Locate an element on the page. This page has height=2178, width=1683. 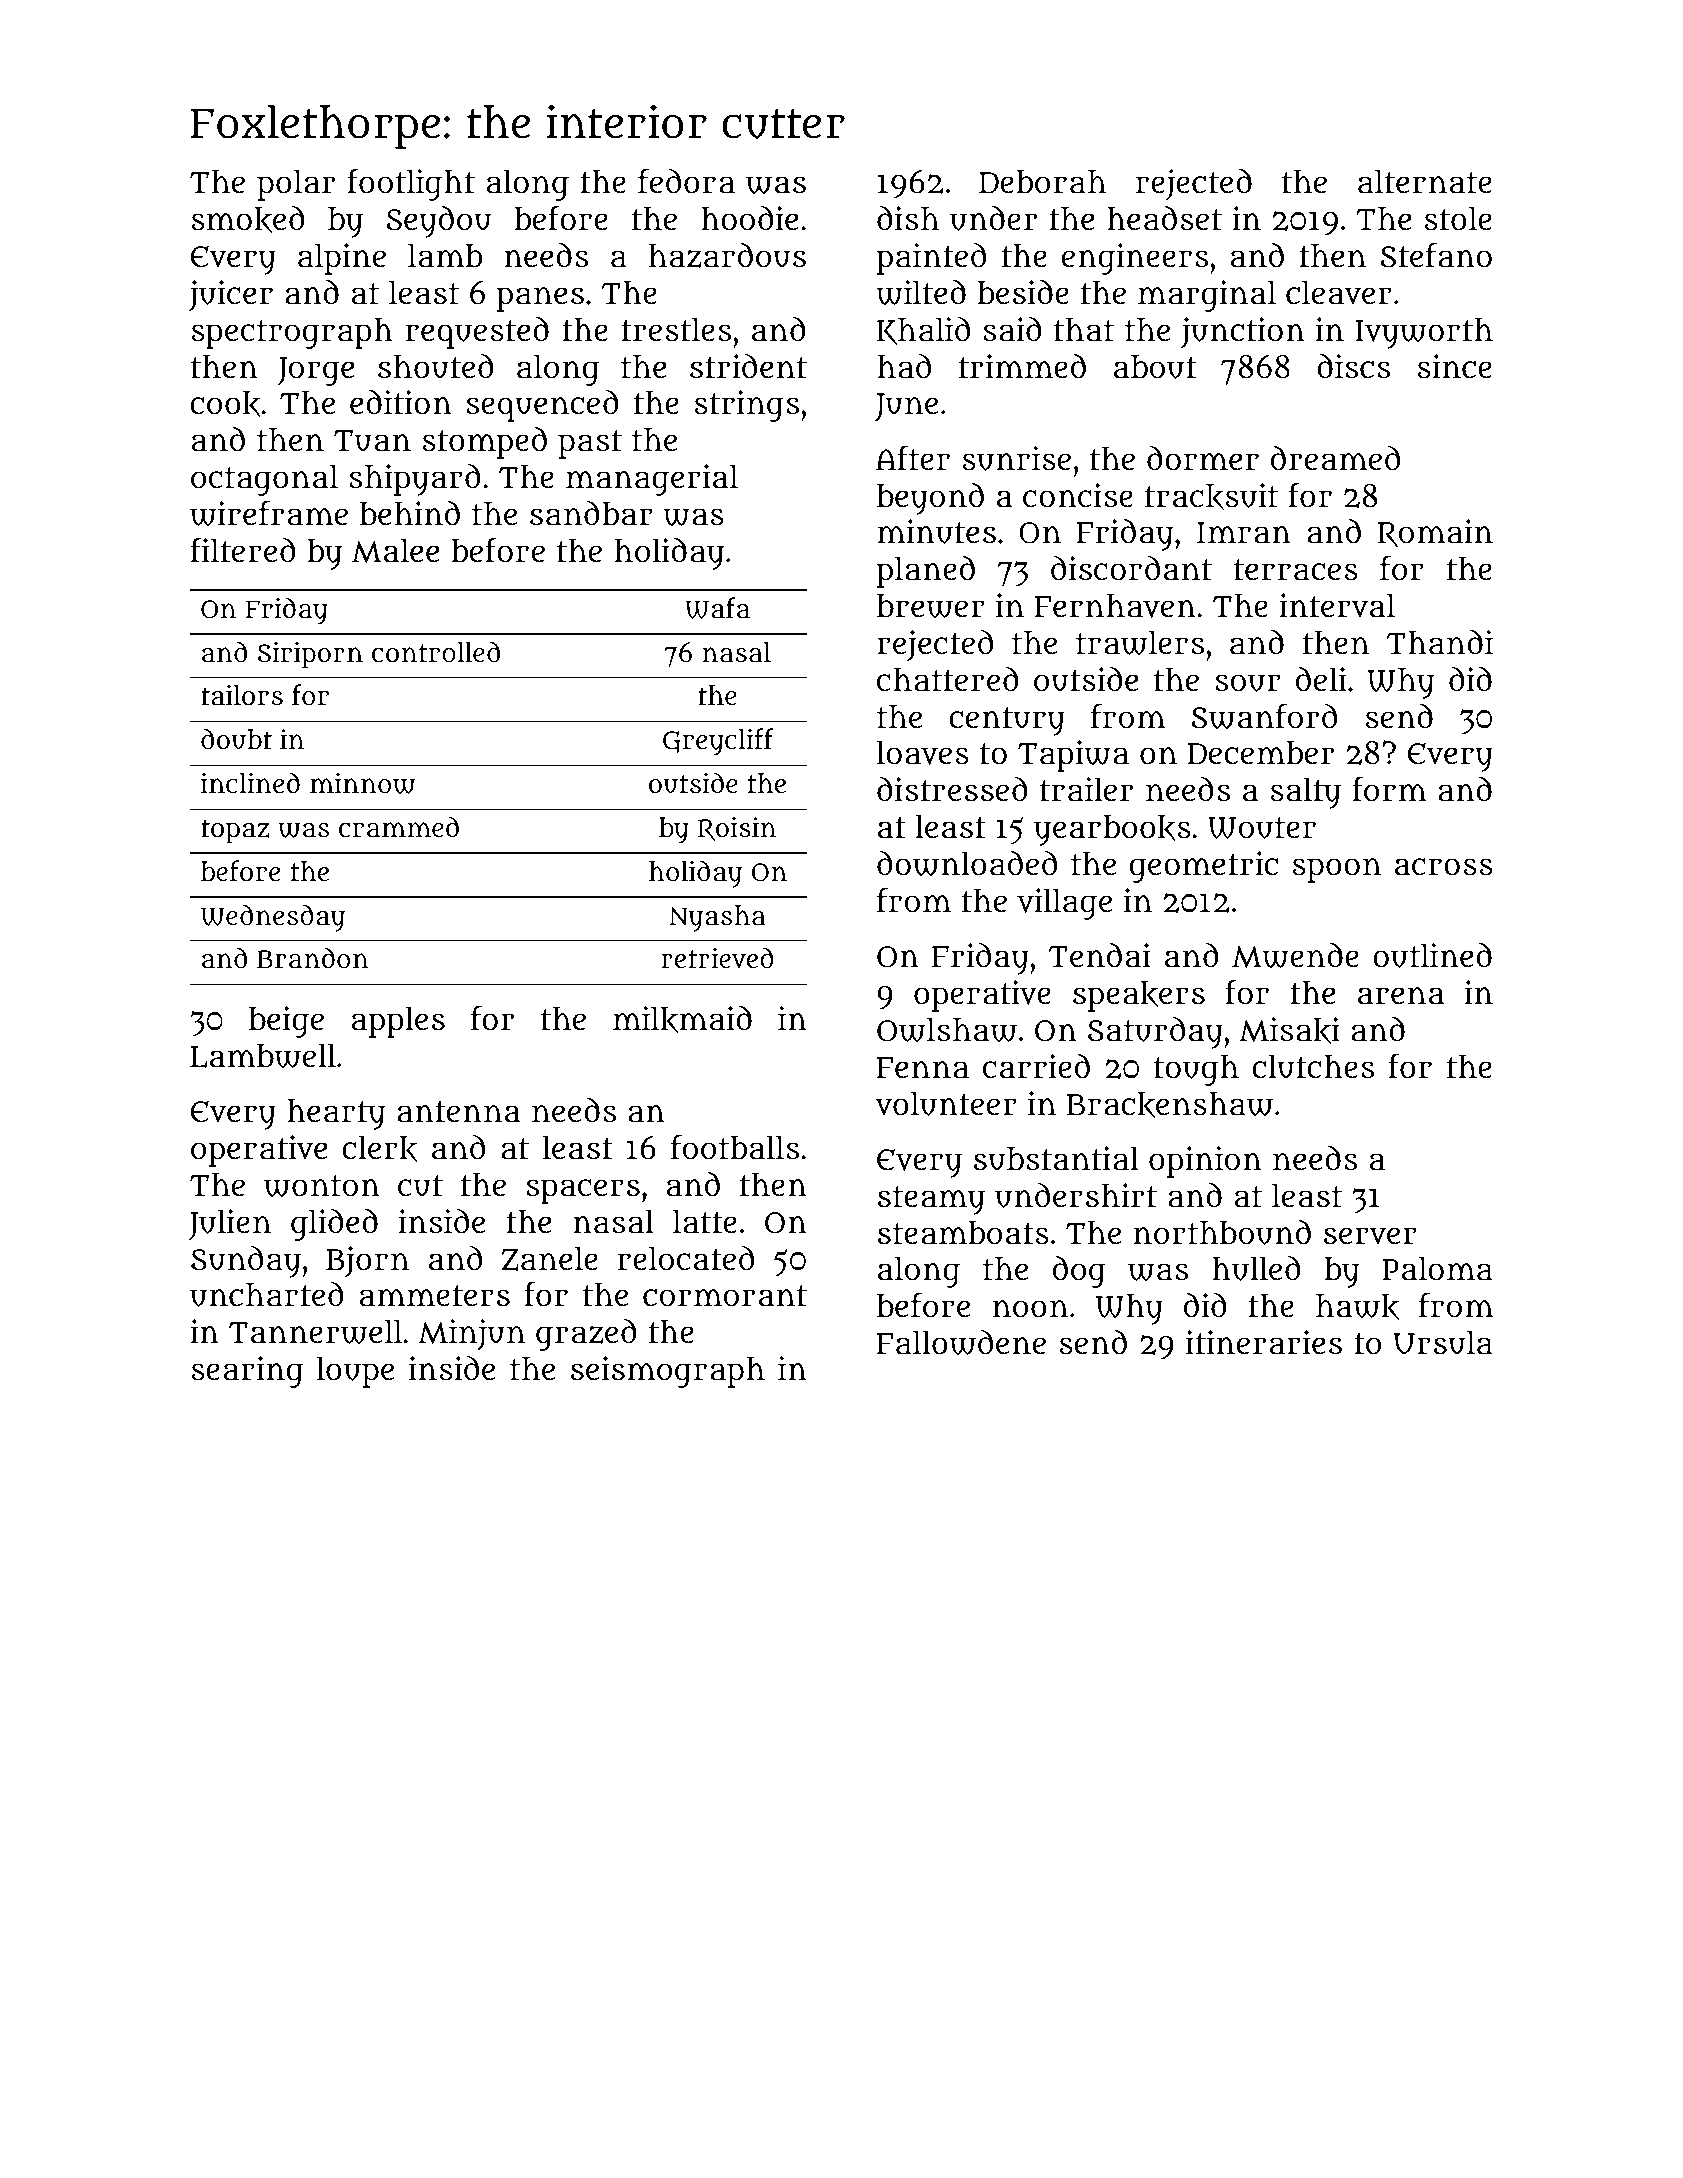
beige is located at coordinates (286, 1022).
